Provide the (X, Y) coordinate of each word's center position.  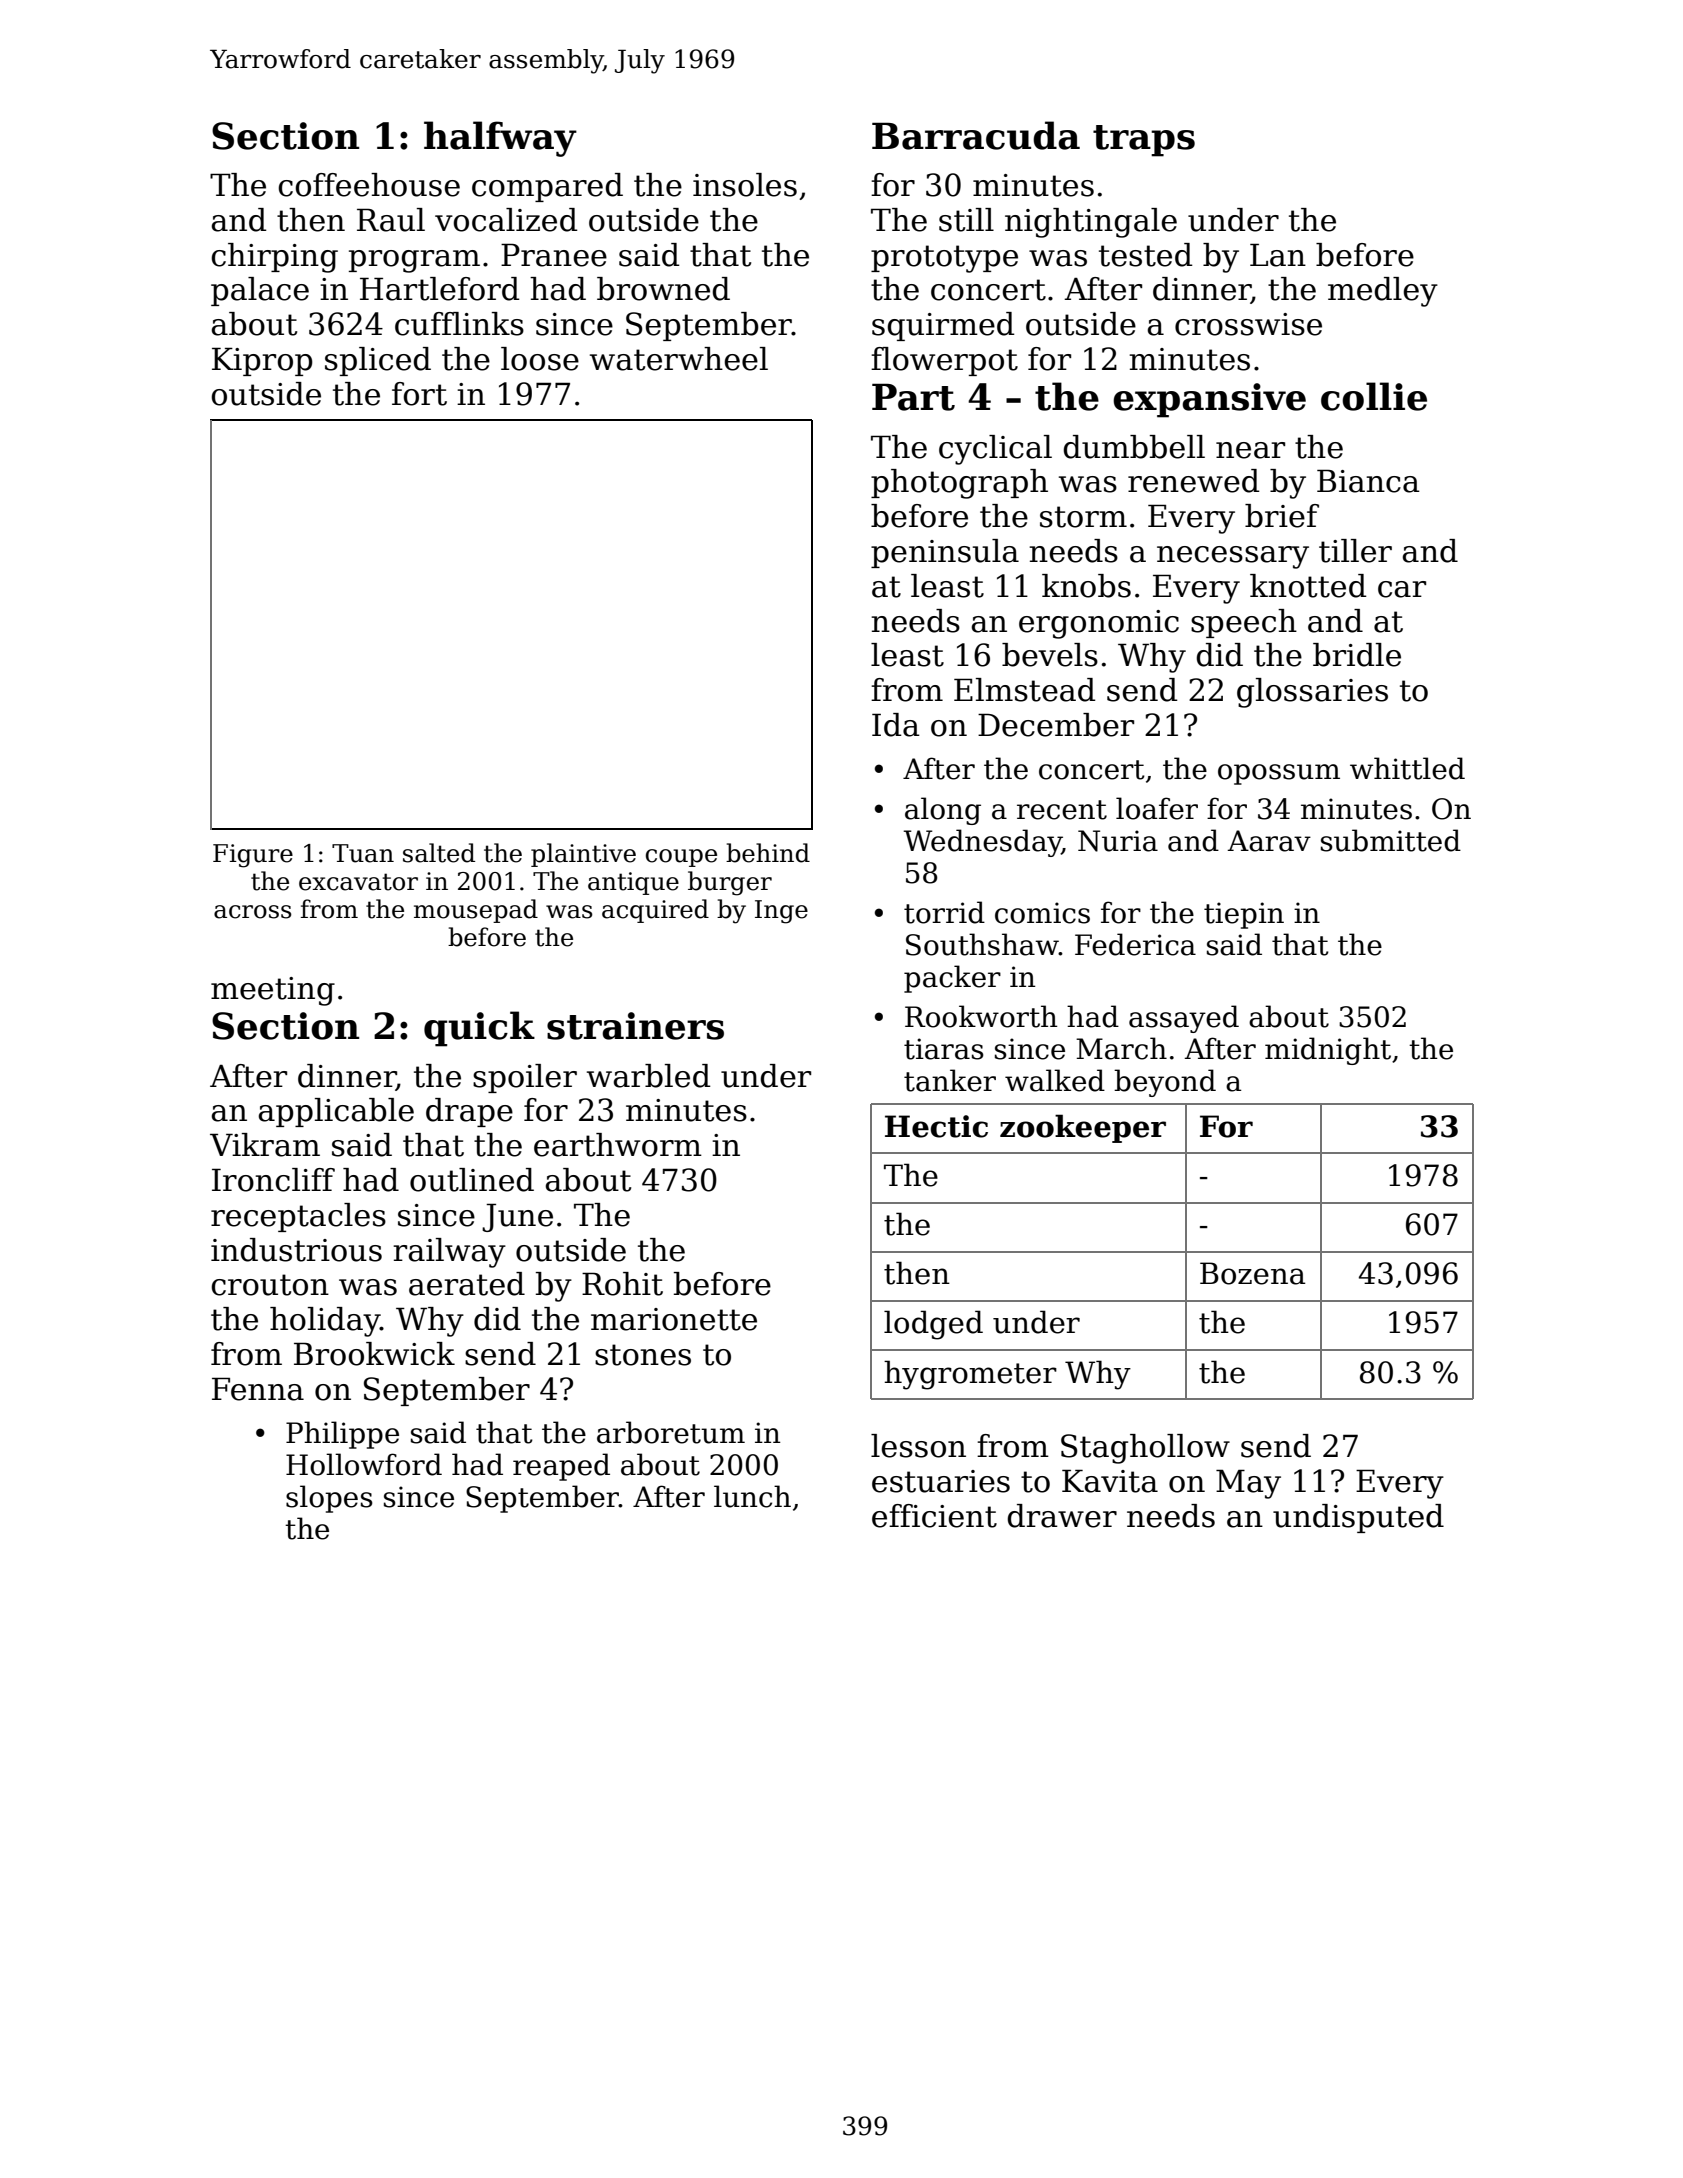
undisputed (1358, 1518)
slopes (329, 1499)
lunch (752, 1496)
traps (1144, 141)
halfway (500, 139)
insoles (745, 185)
